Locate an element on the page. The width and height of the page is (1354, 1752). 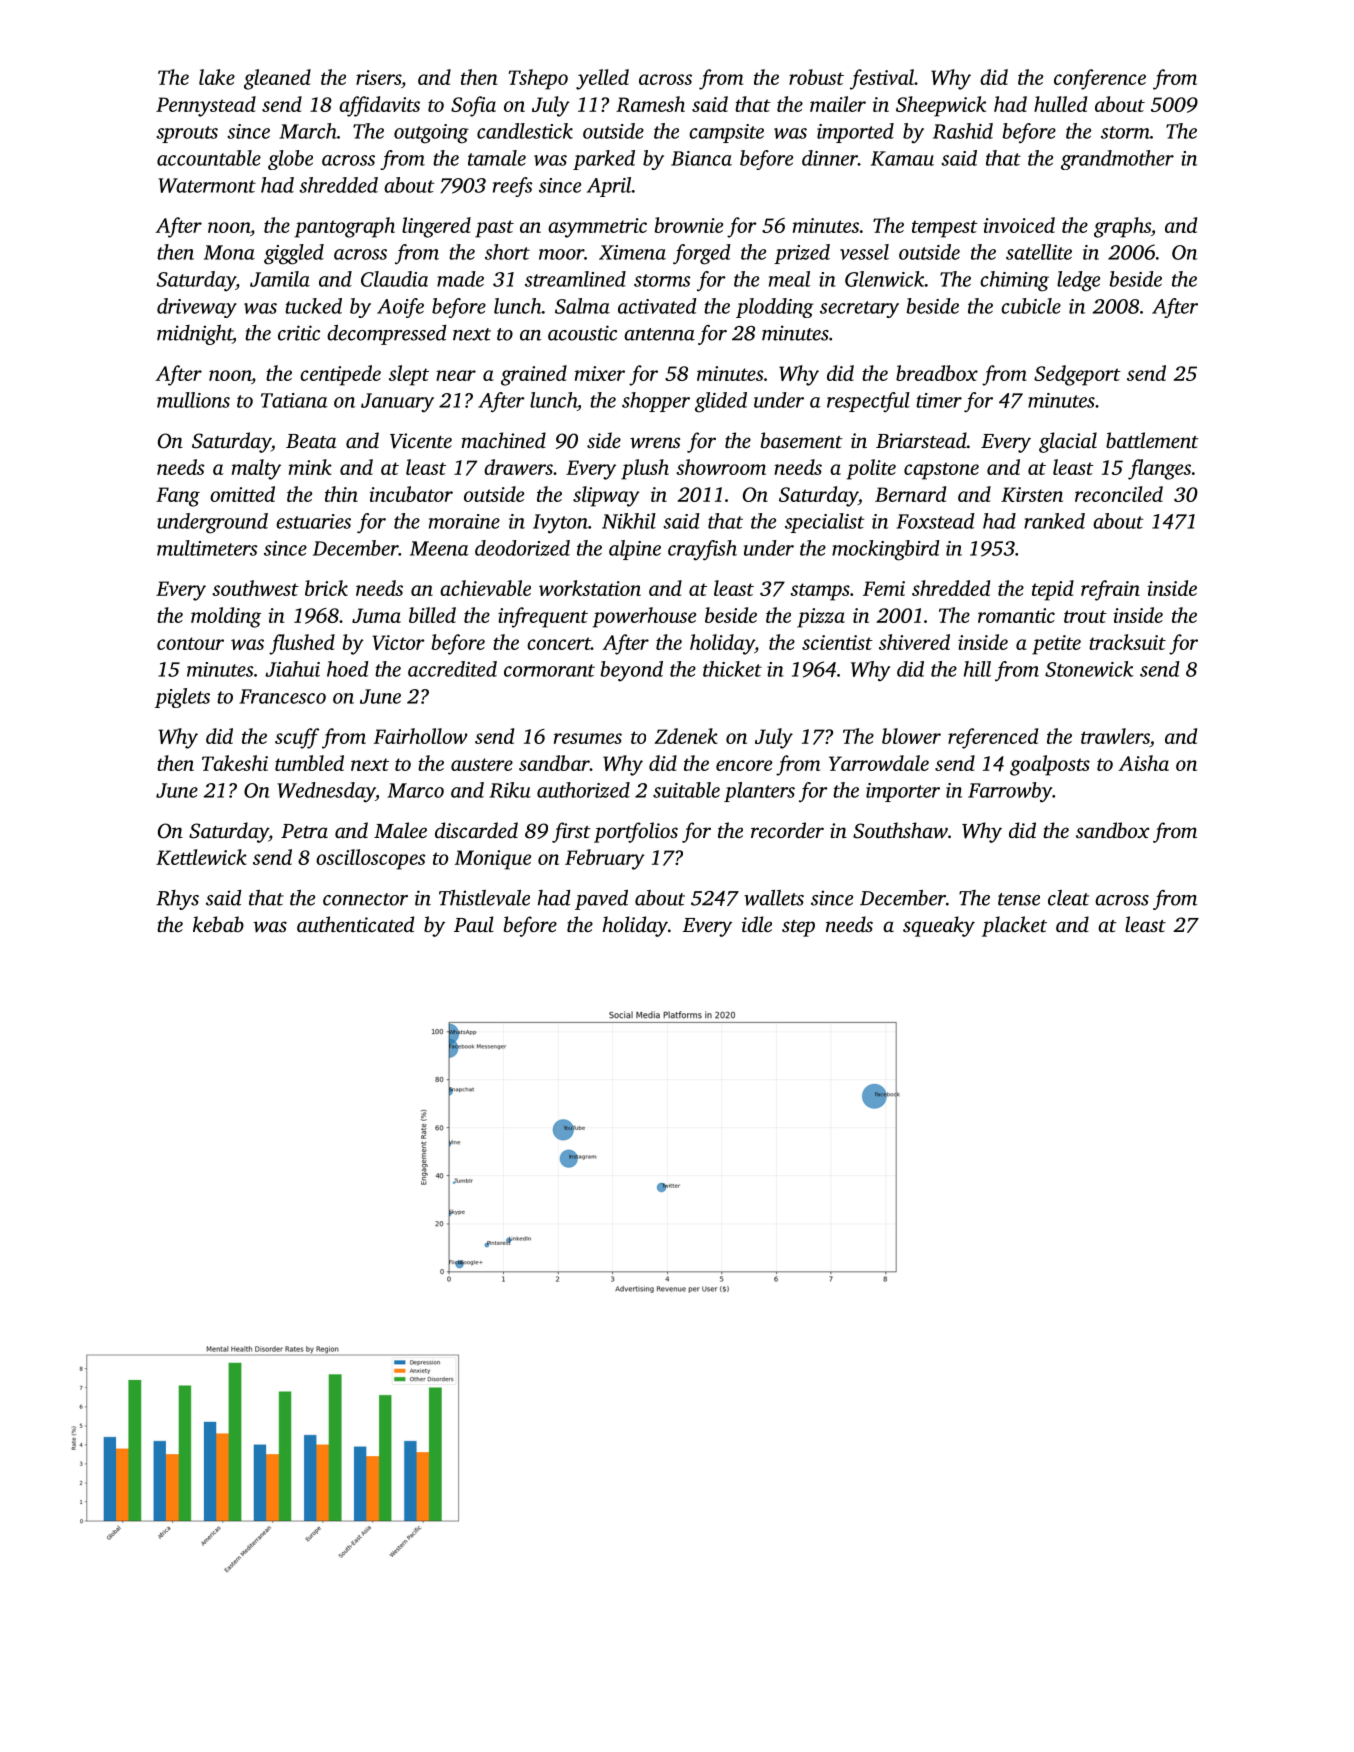
conference is located at coordinates (1100, 79).
